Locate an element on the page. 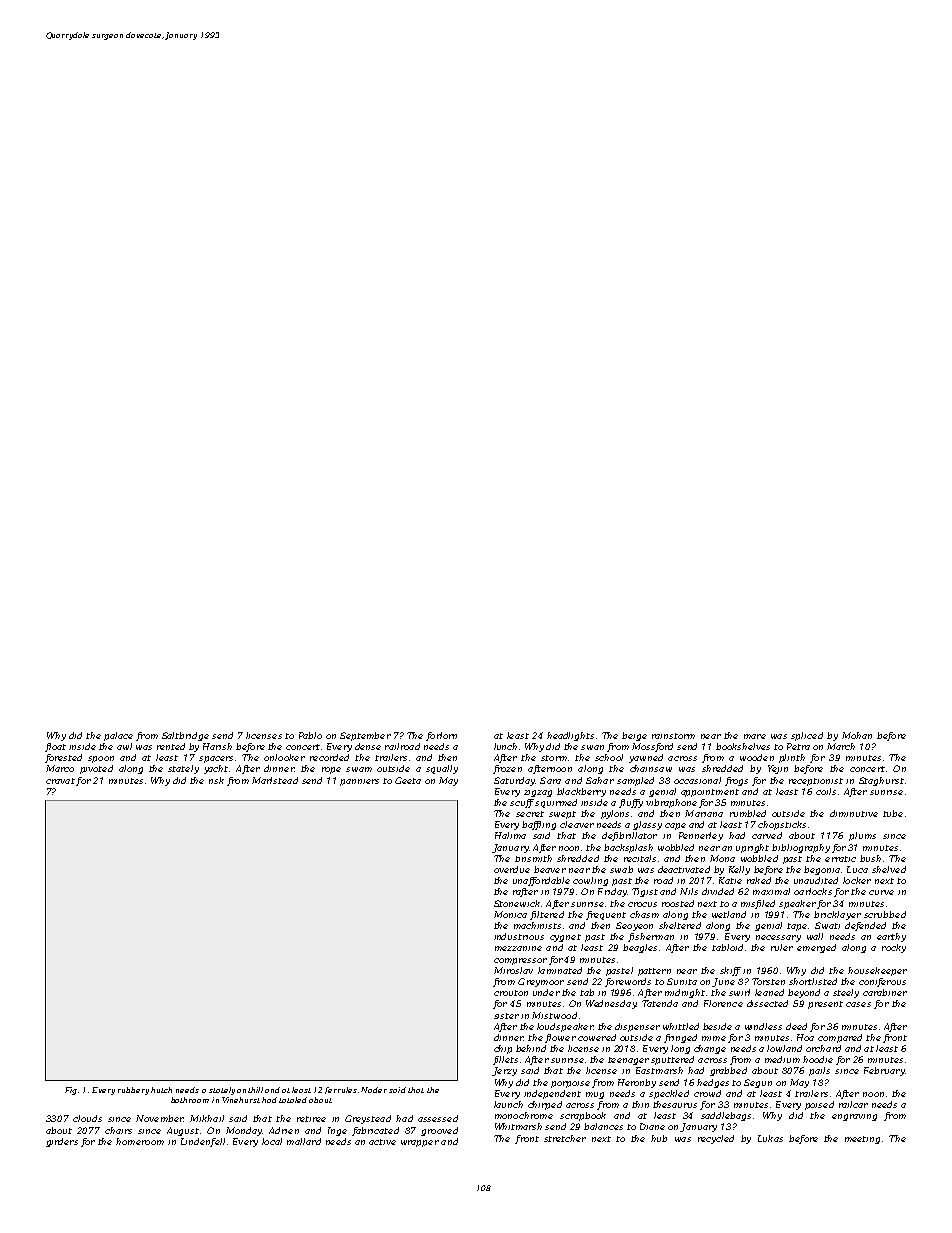 This page has height=1233, width=952. stretcher is located at coordinates (565, 1138).
